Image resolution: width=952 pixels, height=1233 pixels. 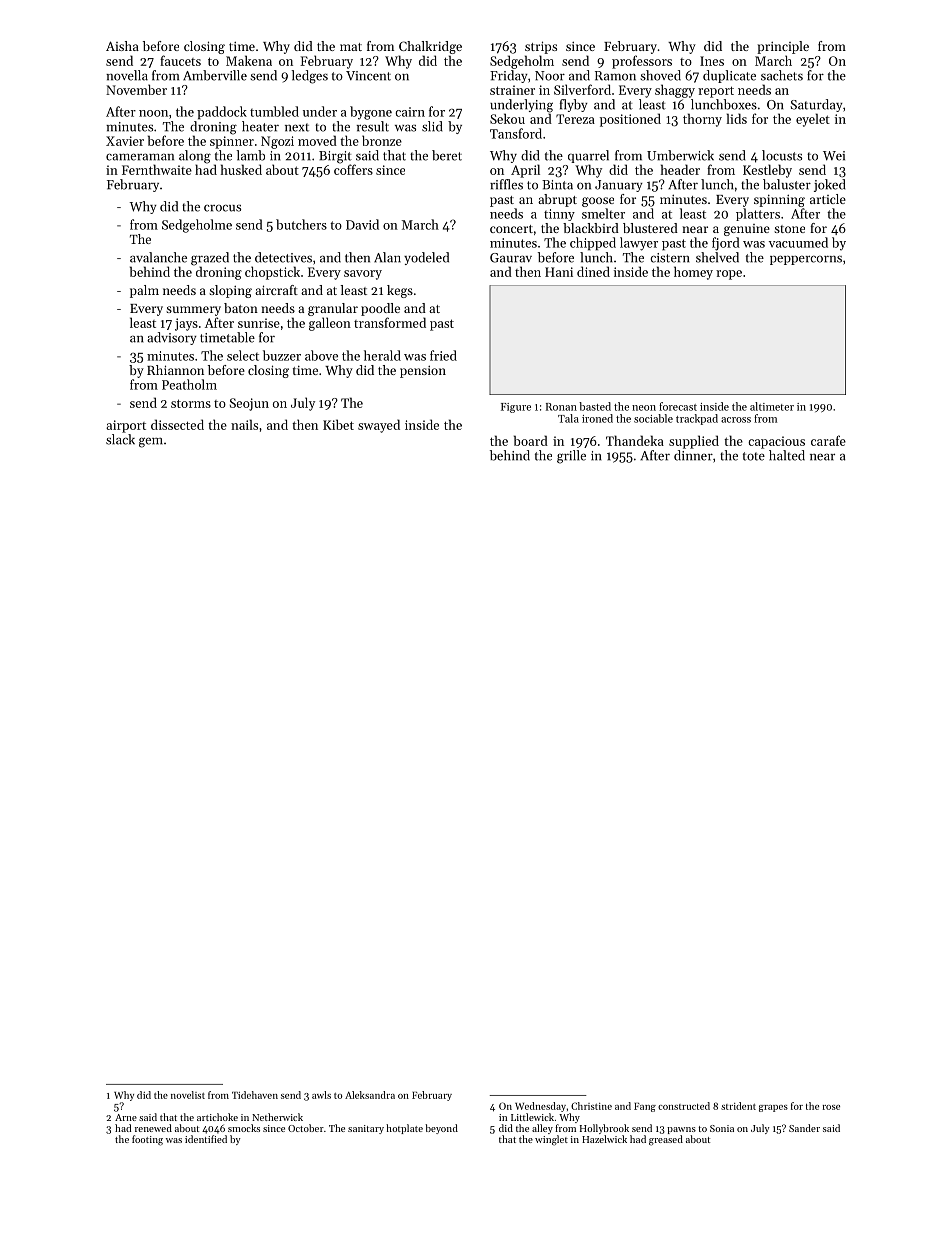 I want to click on rope, so click(x=729, y=275).
